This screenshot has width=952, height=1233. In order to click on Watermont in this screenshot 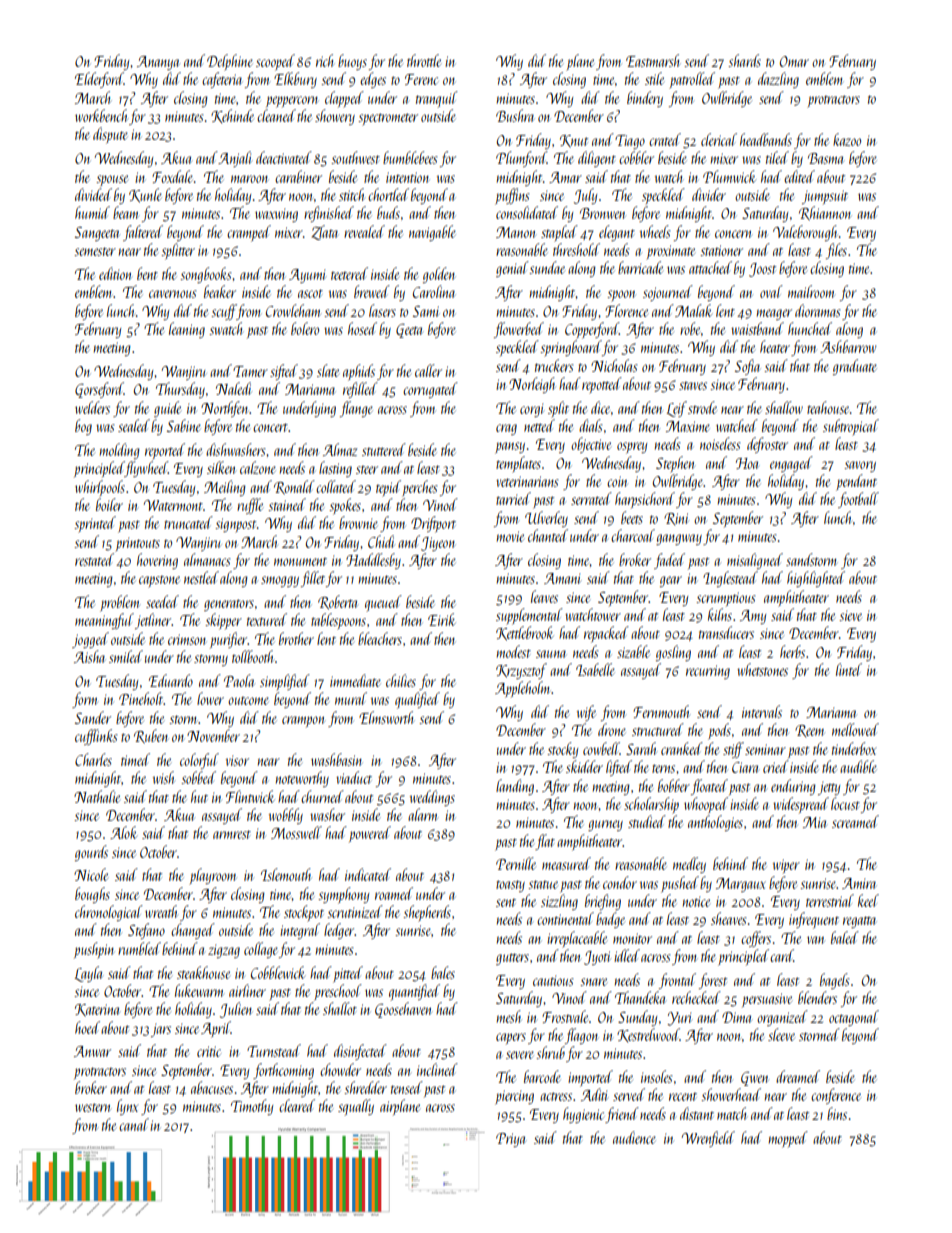, I will do `click(173, 505)`.
